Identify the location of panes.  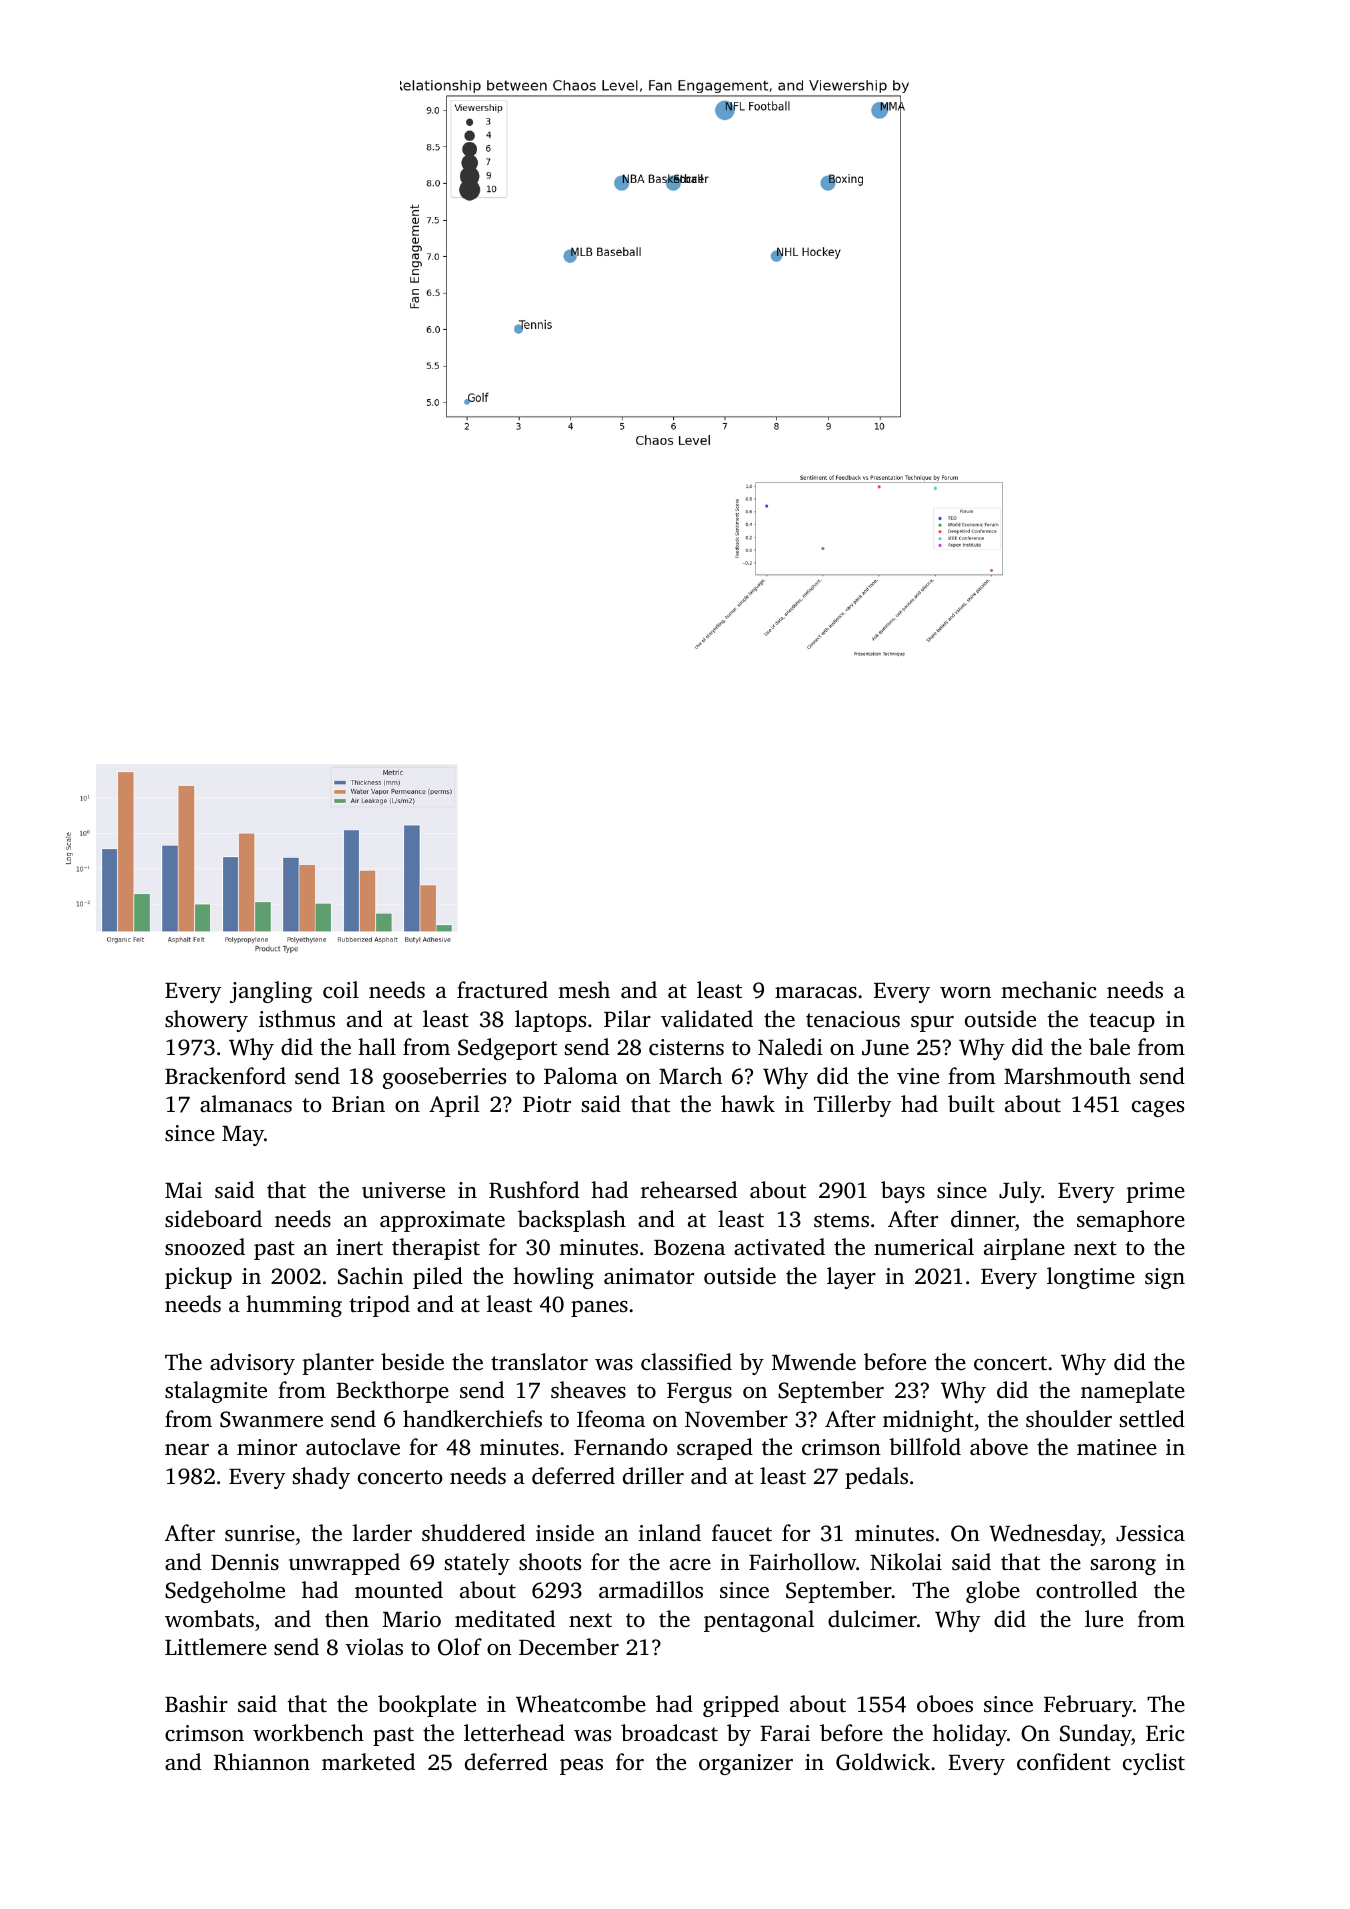
(599, 1309).
